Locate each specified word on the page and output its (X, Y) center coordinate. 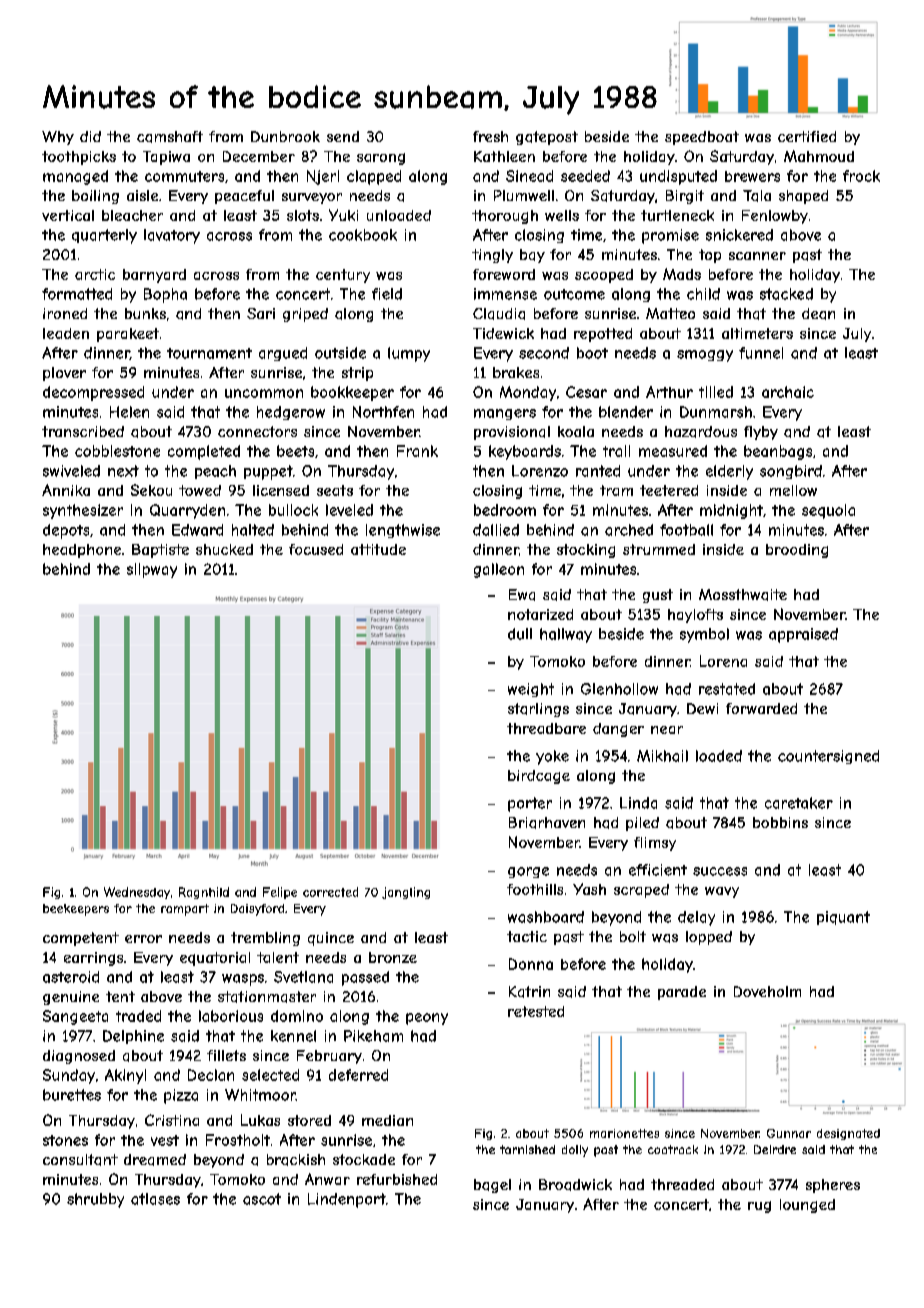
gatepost (547, 138)
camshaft (170, 137)
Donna (531, 964)
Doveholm (767, 991)
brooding (797, 551)
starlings (538, 710)
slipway (152, 570)
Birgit (685, 197)
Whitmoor (260, 1095)
